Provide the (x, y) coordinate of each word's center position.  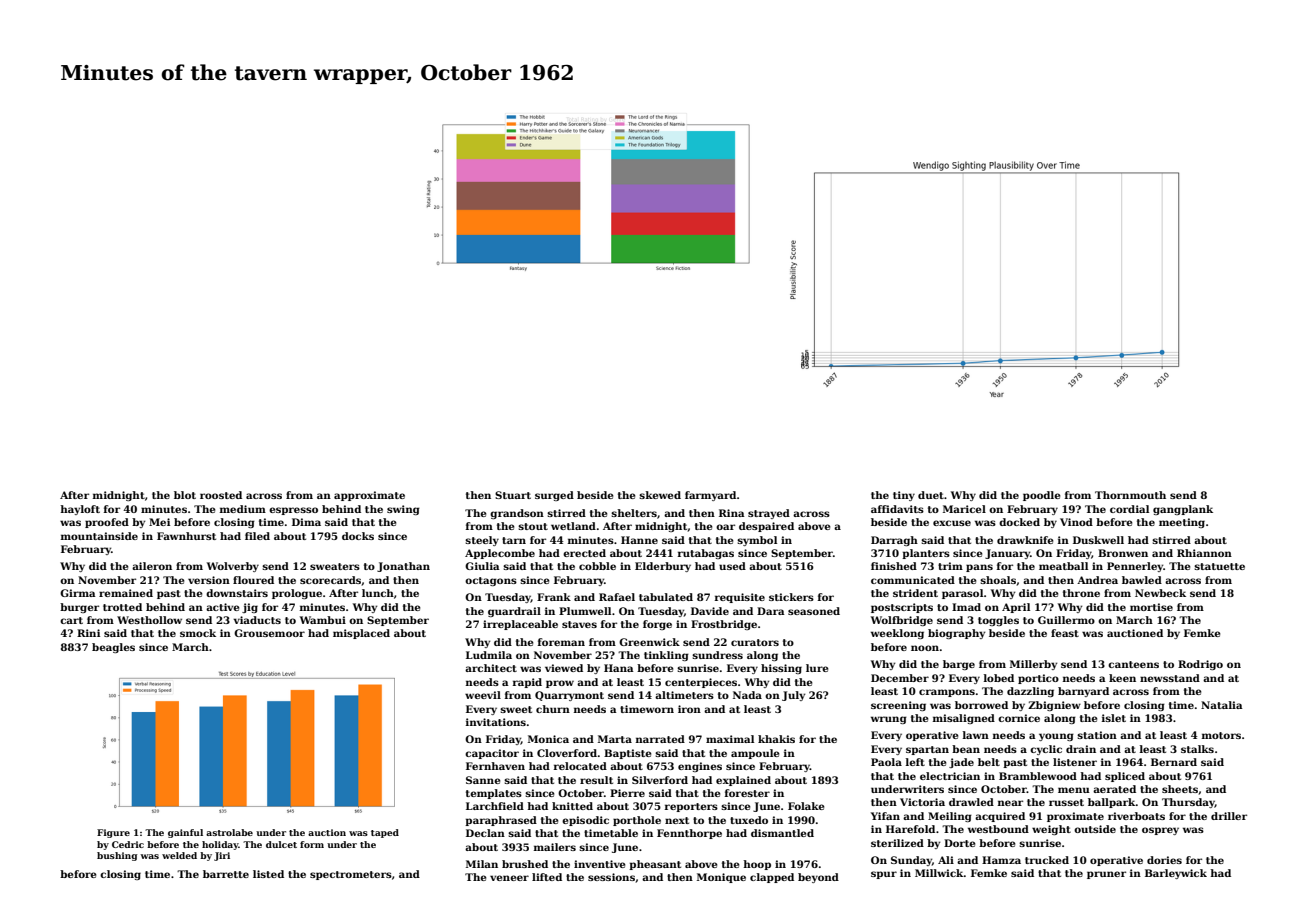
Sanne (483, 780)
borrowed (981, 705)
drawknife (1025, 540)
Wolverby (233, 567)
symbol (757, 541)
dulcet (281, 844)
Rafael (617, 597)
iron (689, 709)
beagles (113, 648)
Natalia (1222, 705)
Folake (806, 806)
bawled (1142, 580)
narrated (660, 739)
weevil (483, 695)
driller (1229, 816)
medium (243, 509)
